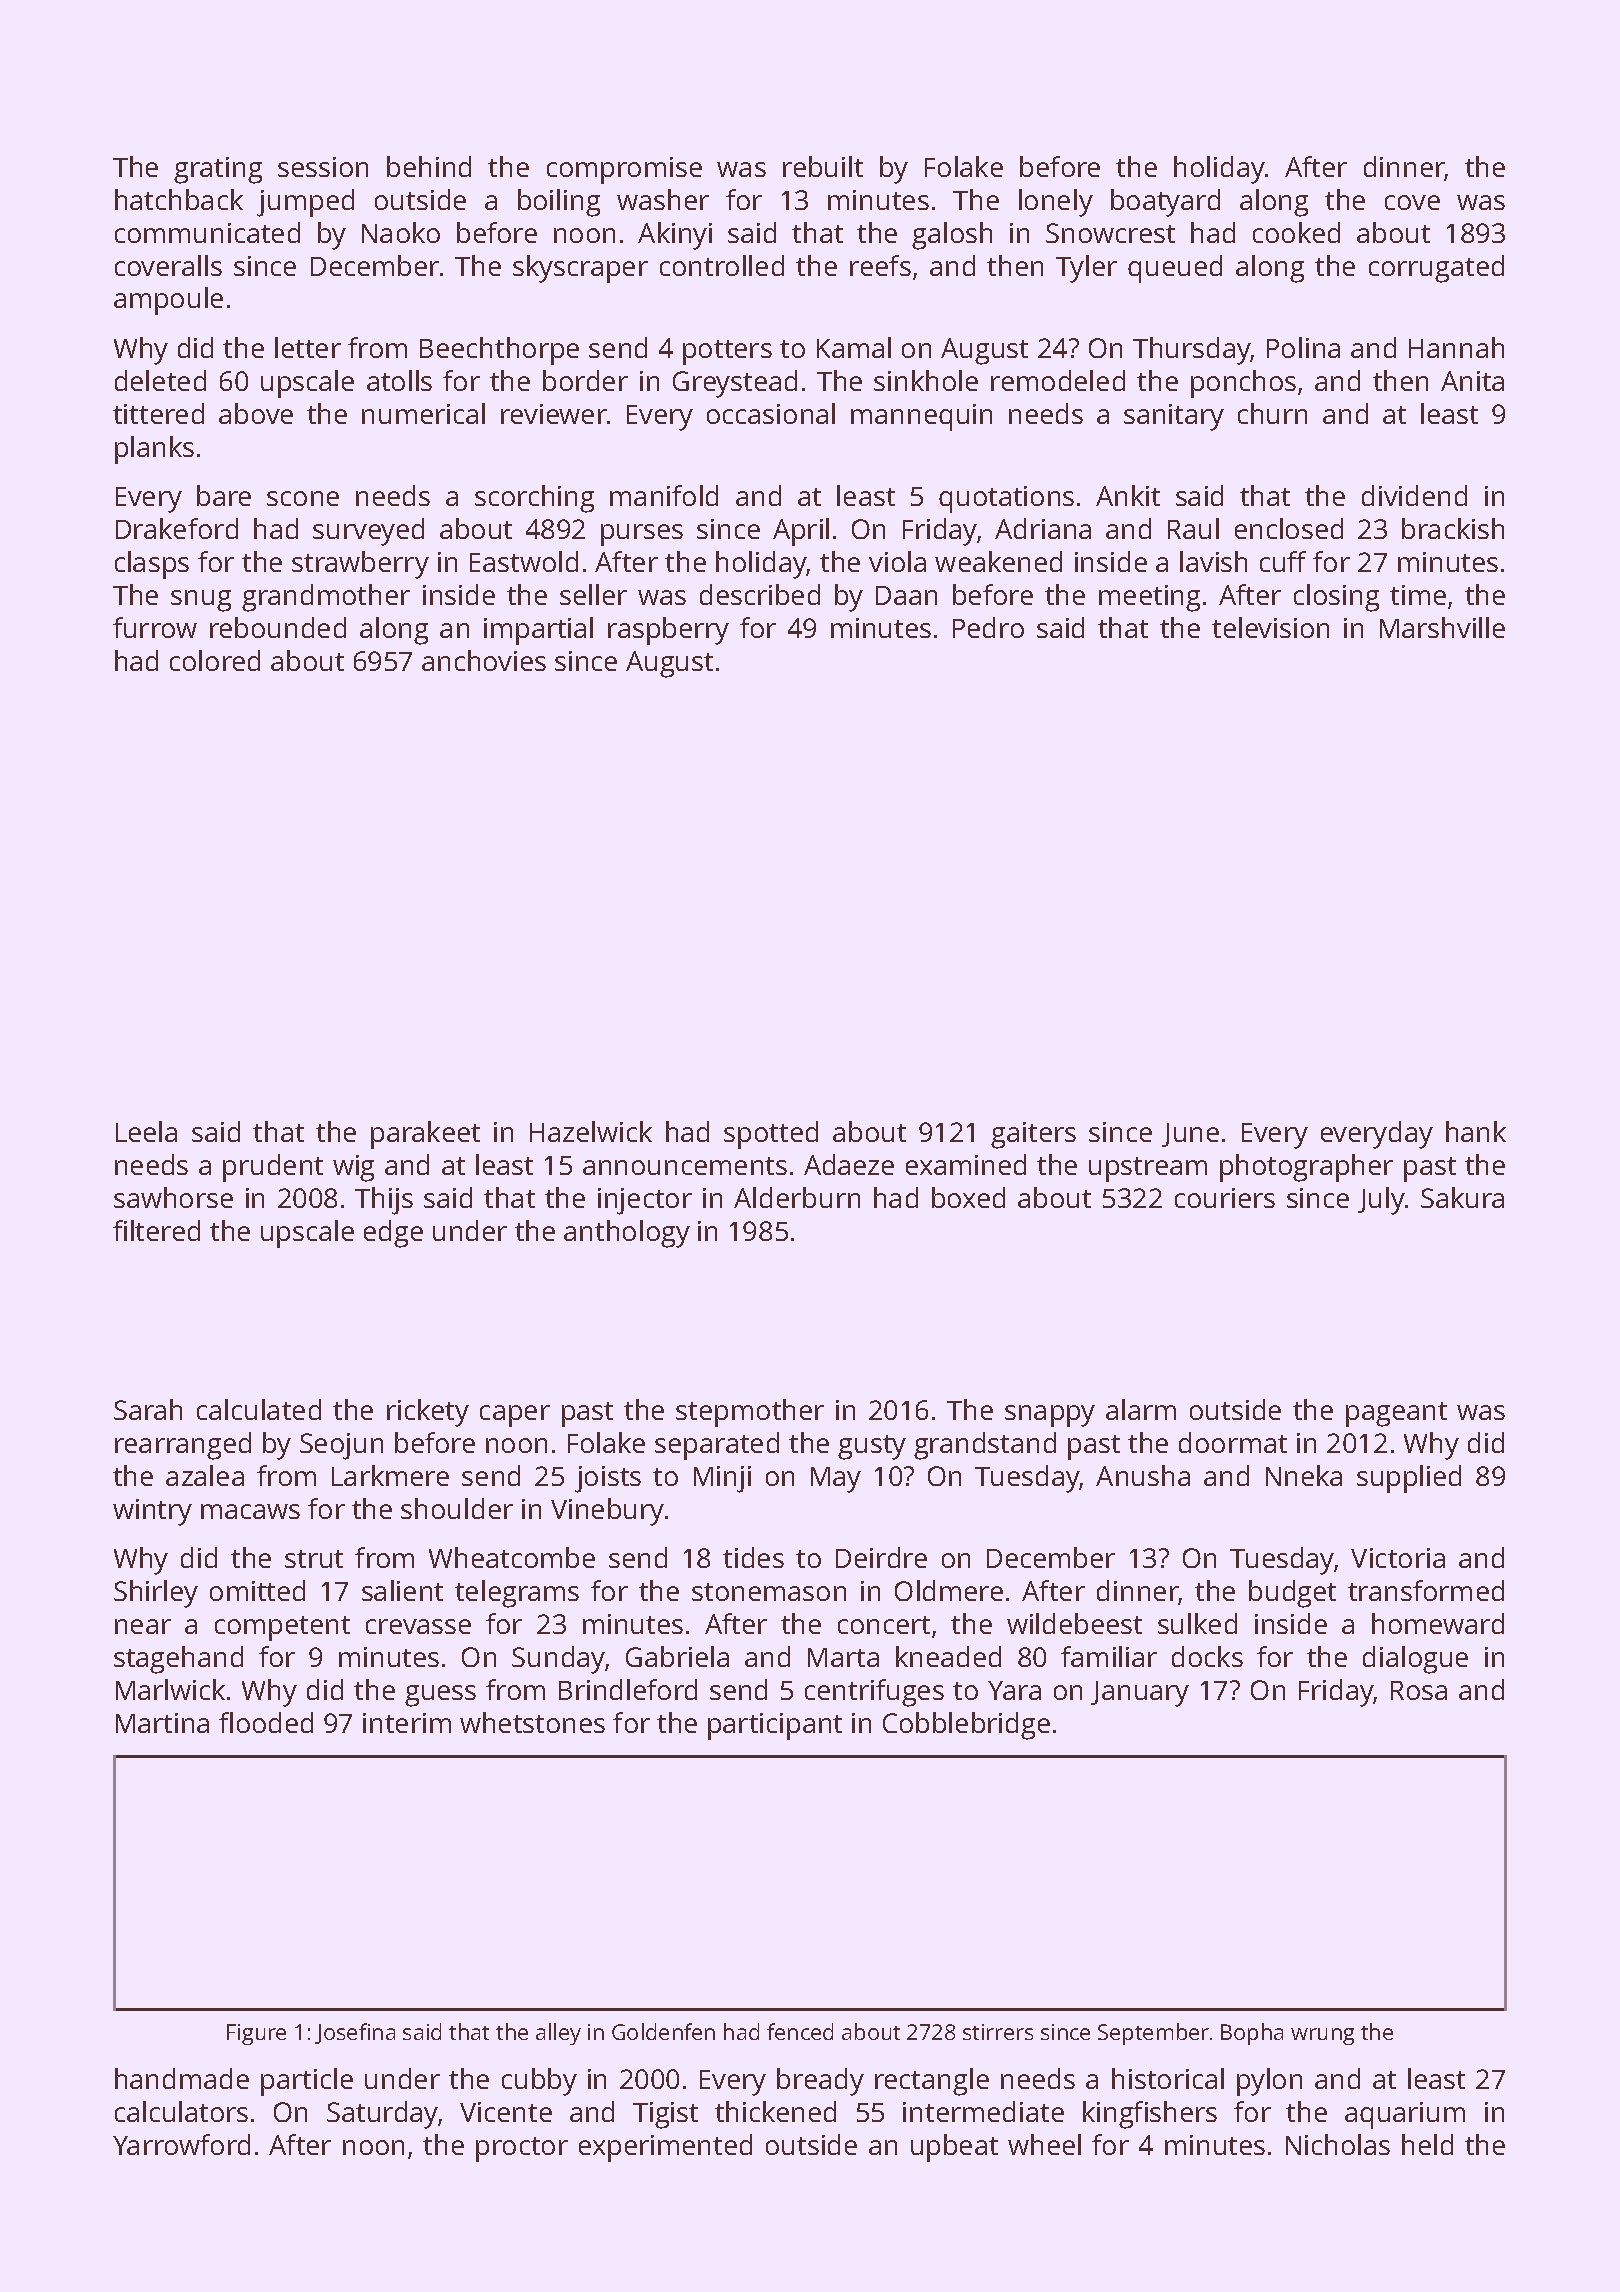 This page has height=2292, width=1620. I want to click on session, so click(323, 167).
